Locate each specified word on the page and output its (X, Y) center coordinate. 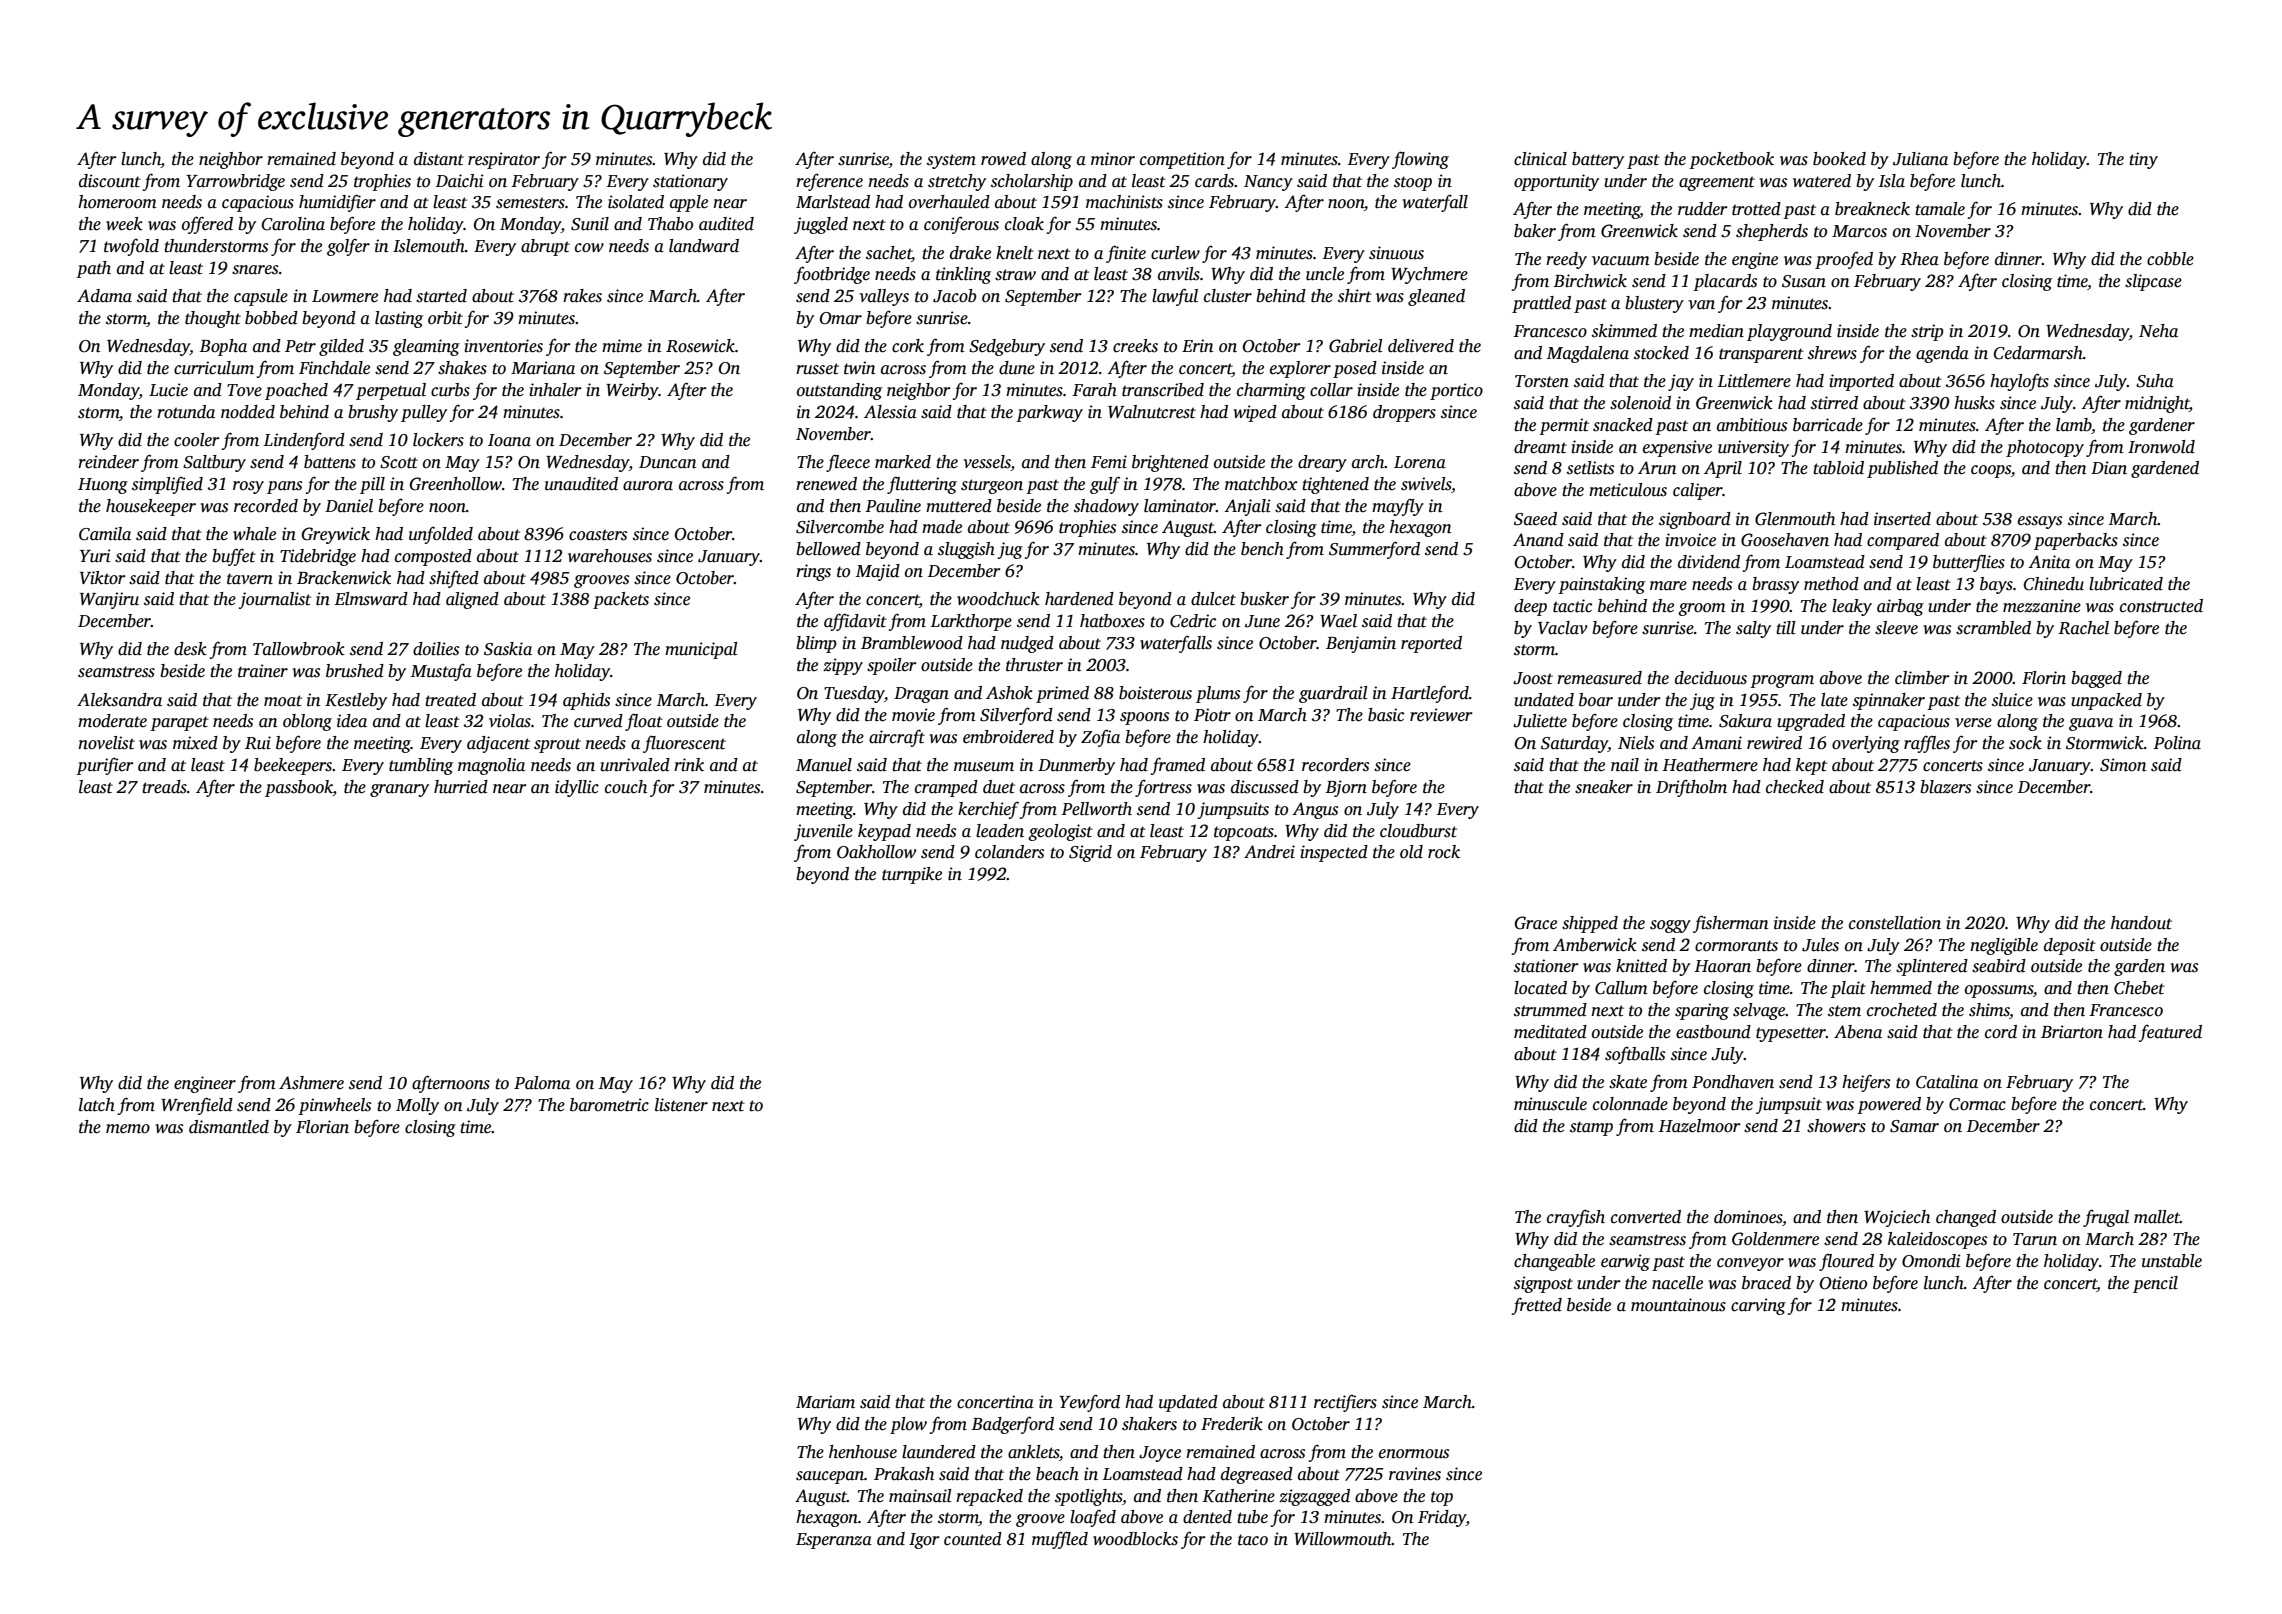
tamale (1940, 209)
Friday (1442, 1518)
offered (207, 225)
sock (2025, 743)
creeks (1135, 346)
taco (1253, 1540)
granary (399, 790)
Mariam (825, 1402)
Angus (1315, 810)
